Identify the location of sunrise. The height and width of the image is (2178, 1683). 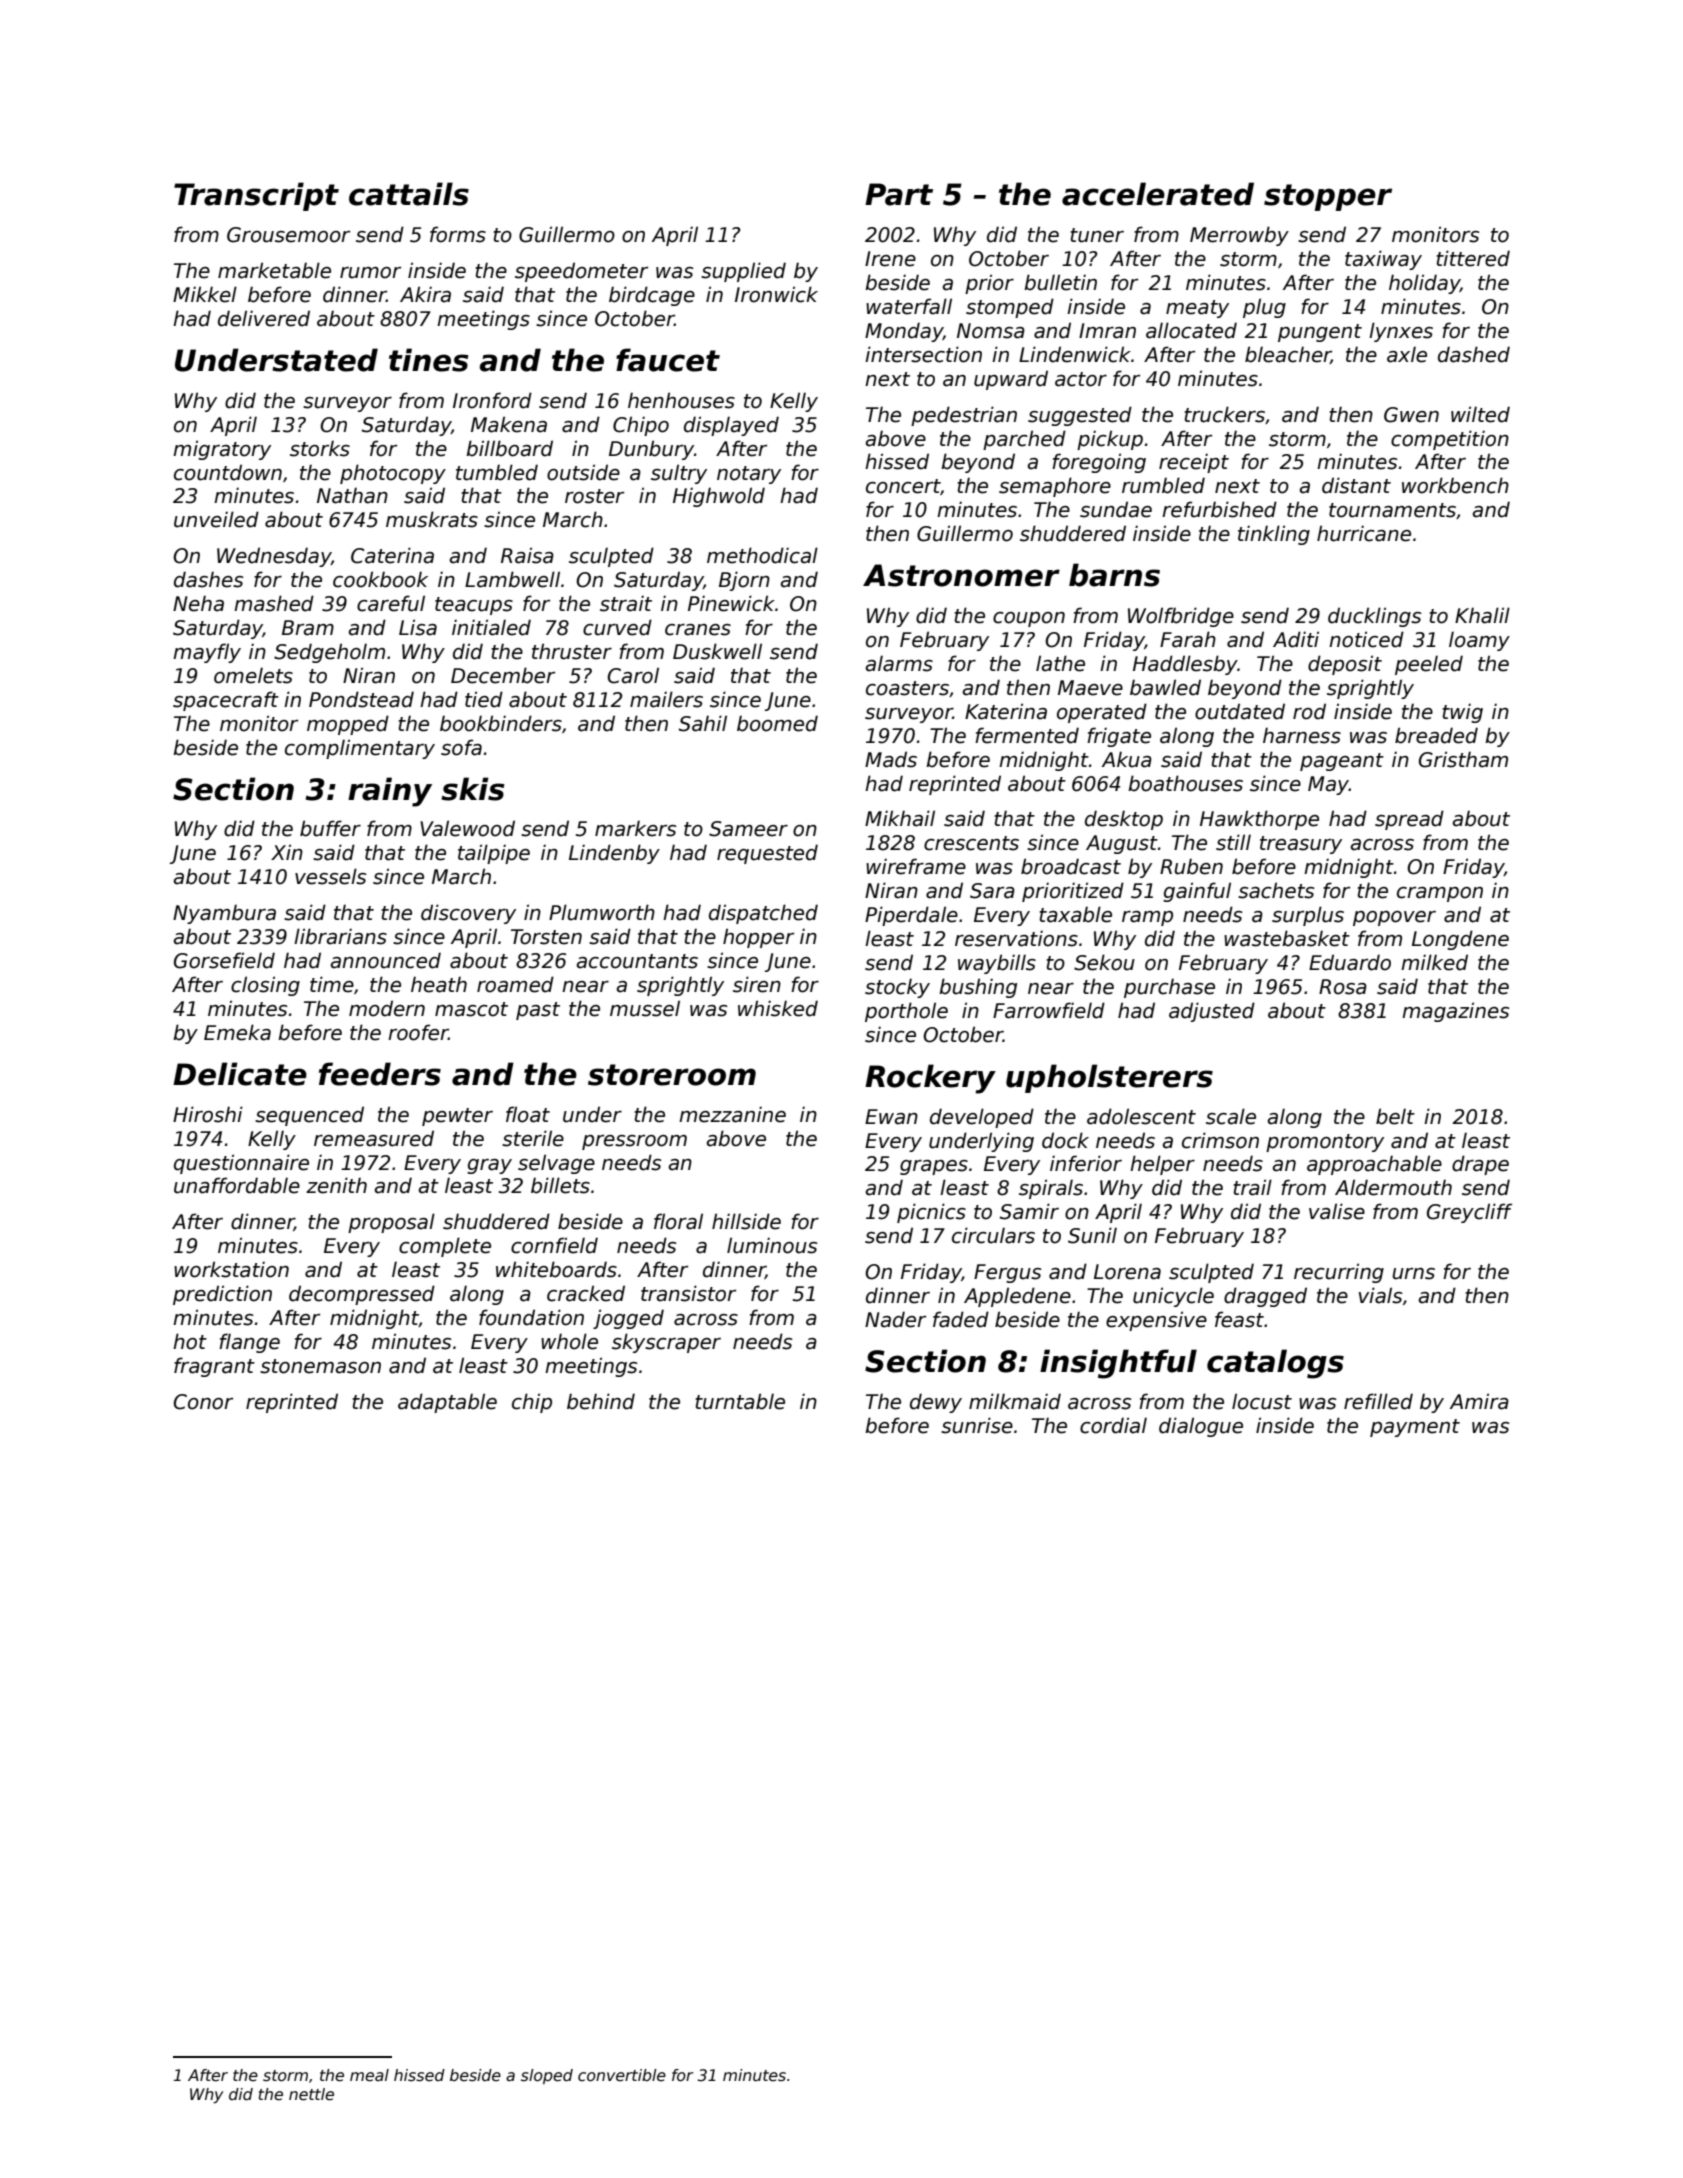
(977, 1425).
